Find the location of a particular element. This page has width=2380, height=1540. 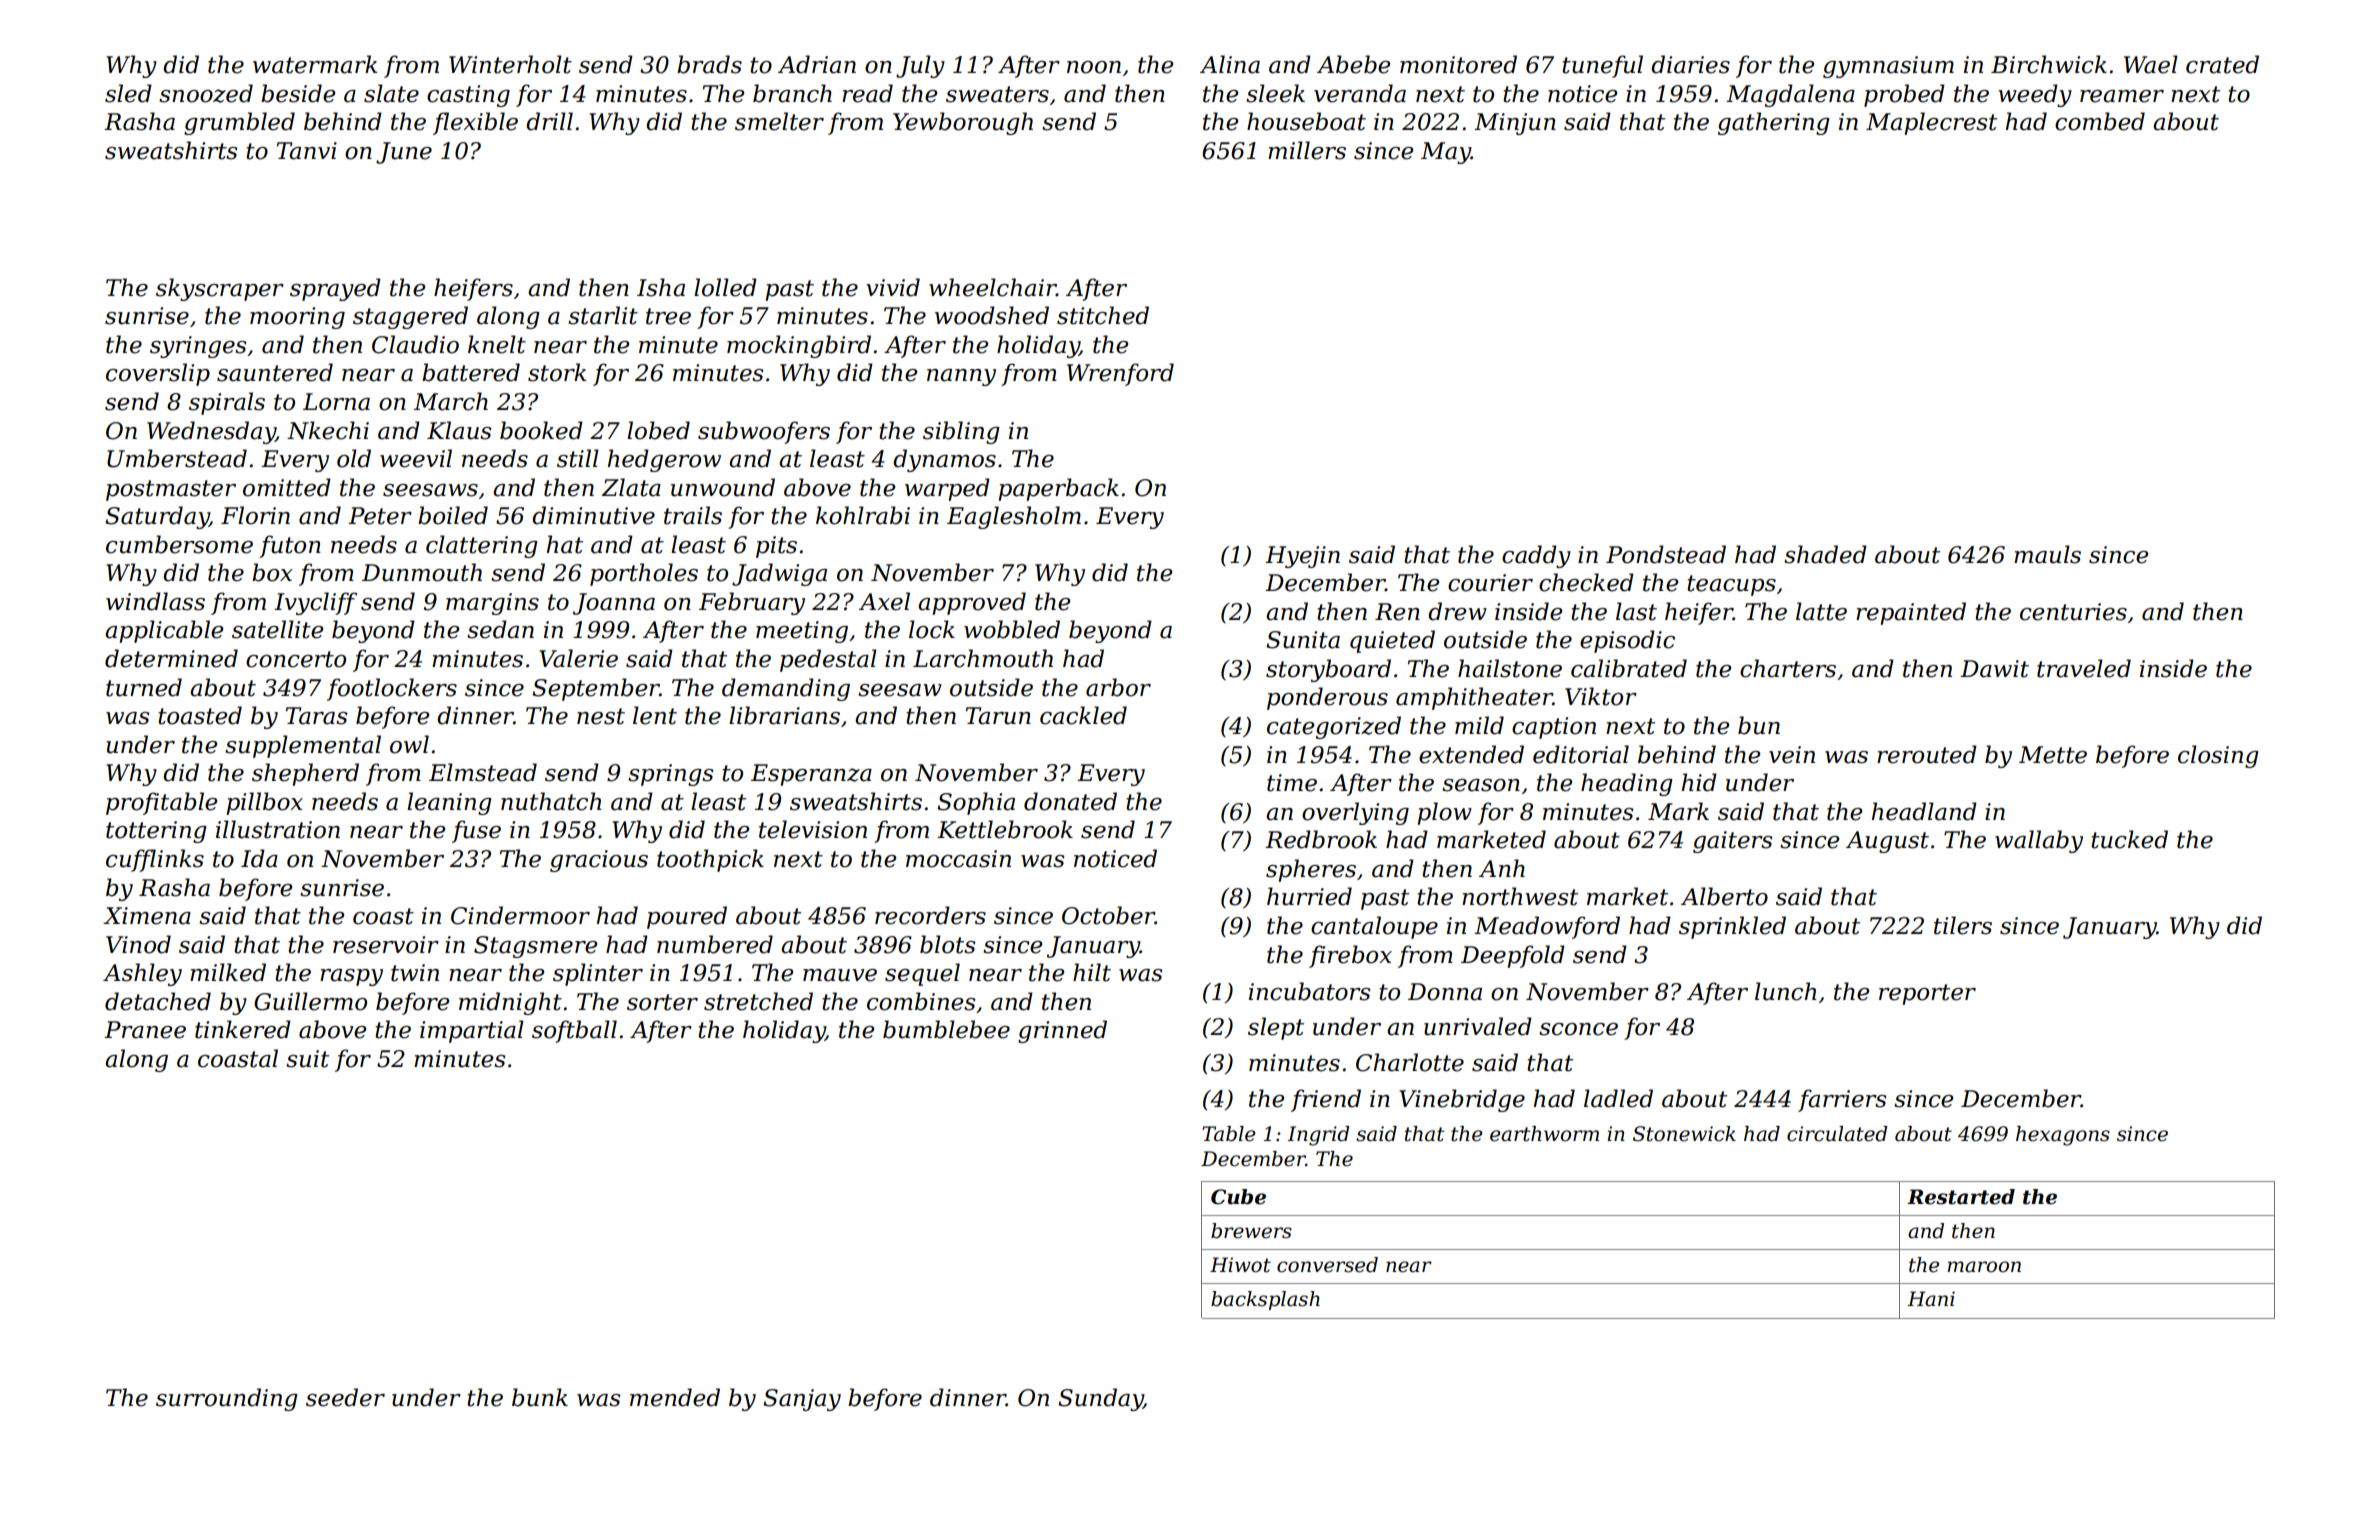

surrounding is located at coordinates (227, 1399).
